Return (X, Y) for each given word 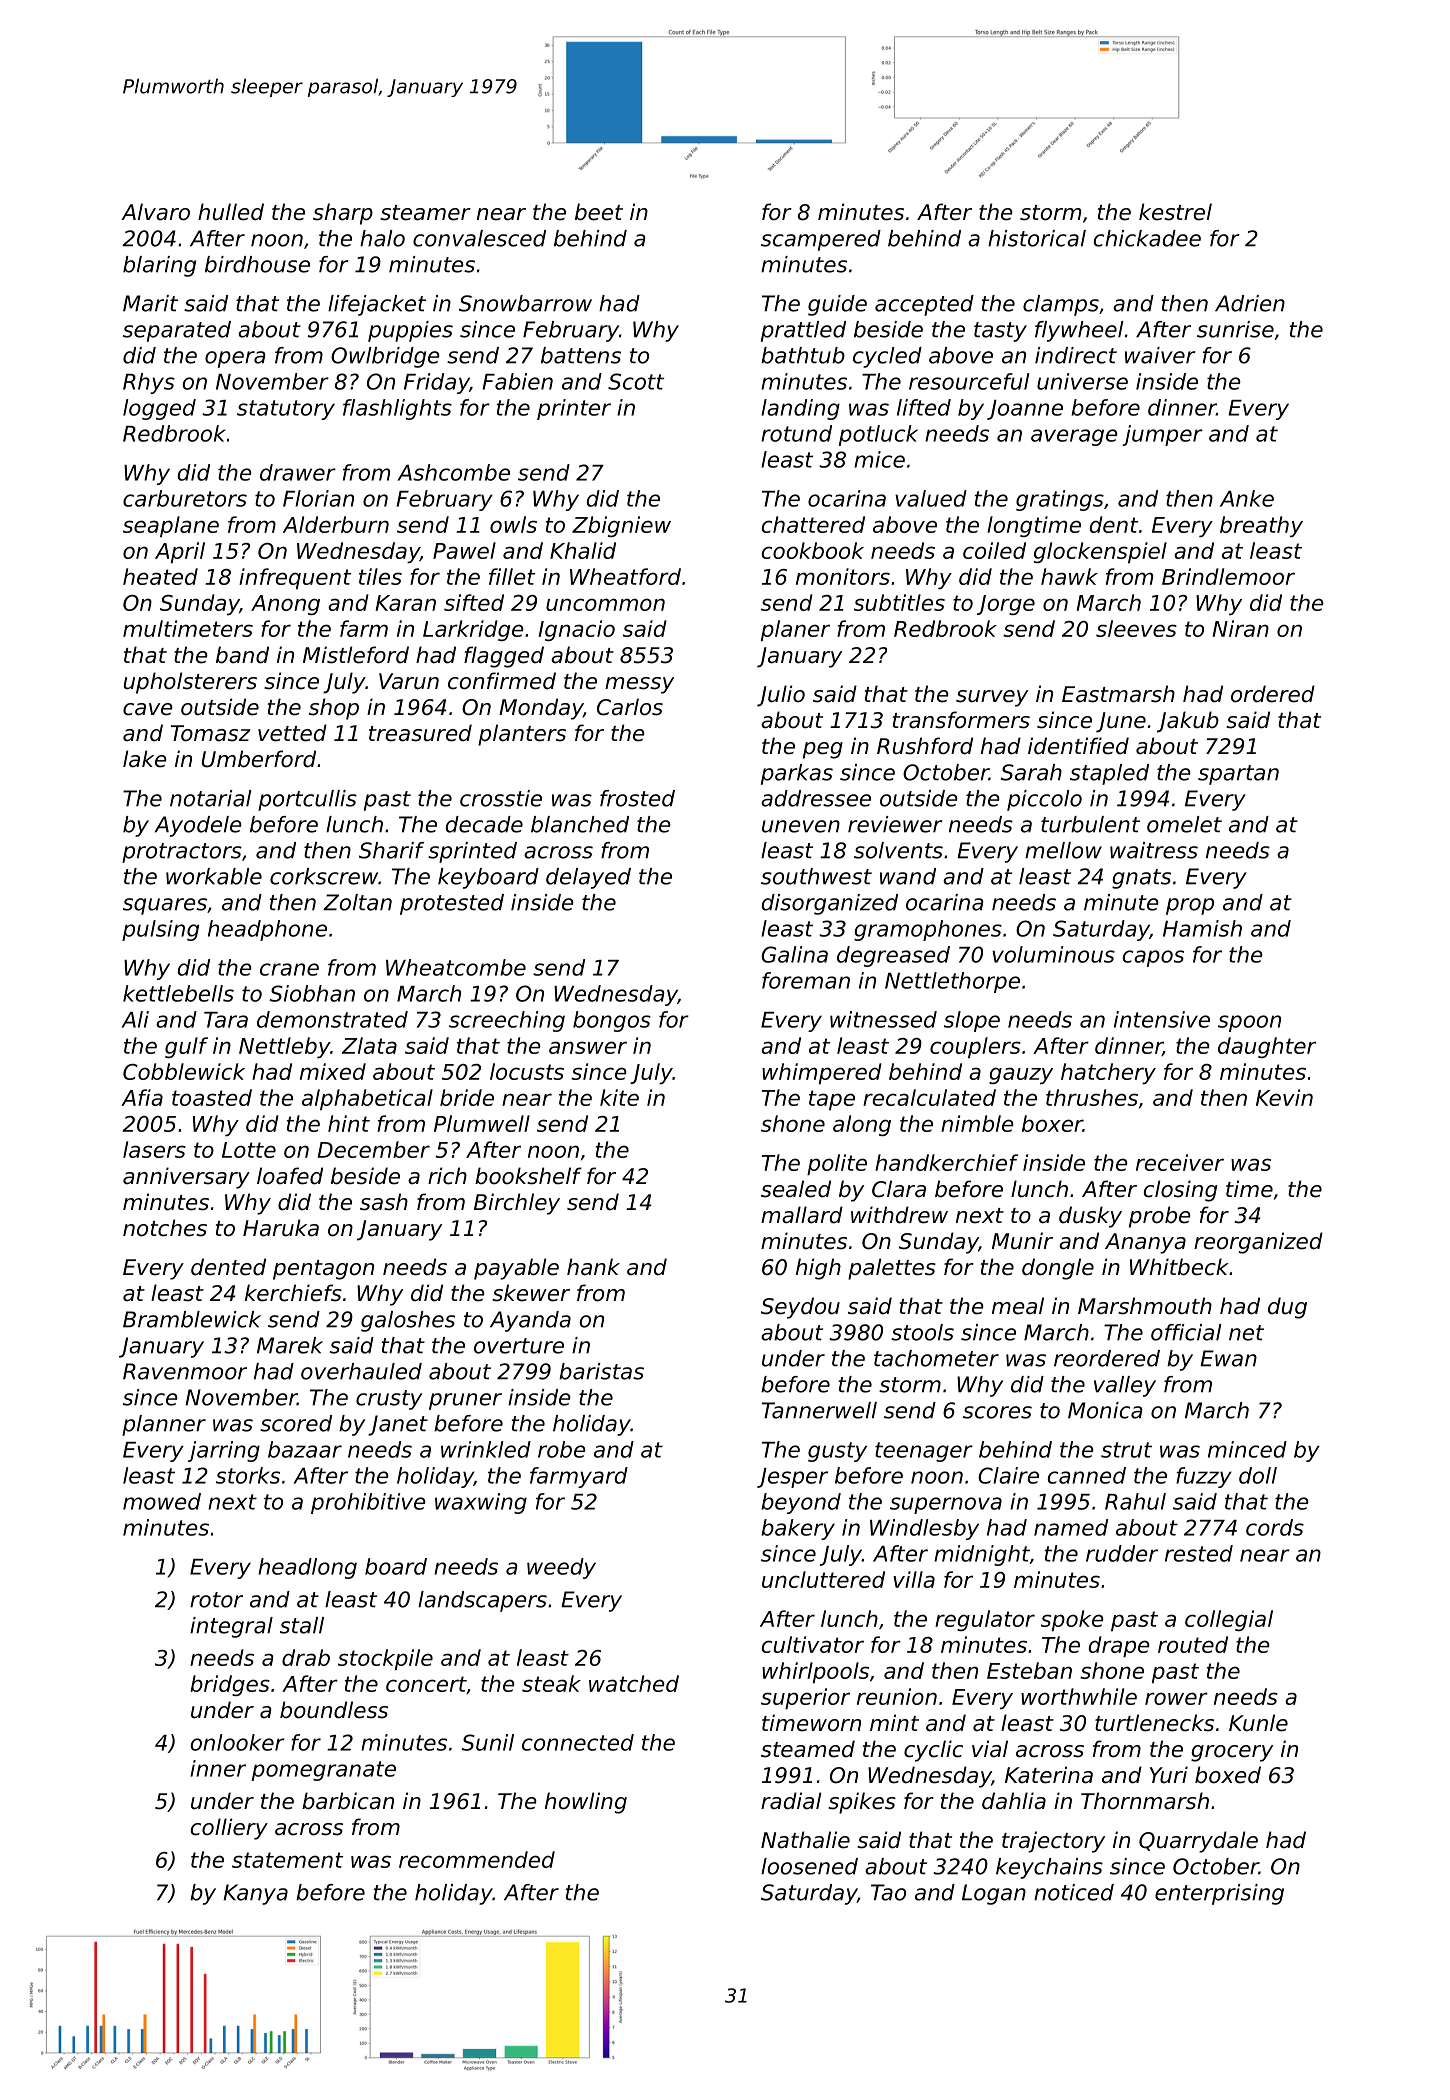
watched (634, 1683)
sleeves (1136, 628)
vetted (292, 733)
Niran (1240, 628)
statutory (286, 410)
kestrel (1175, 212)
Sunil (487, 1742)
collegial (1229, 1620)
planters (522, 735)
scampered (821, 240)
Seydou (800, 1308)
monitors (843, 576)
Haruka (281, 1228)
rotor (216, 1600)
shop (334, 709)
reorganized (1258, 1243)
